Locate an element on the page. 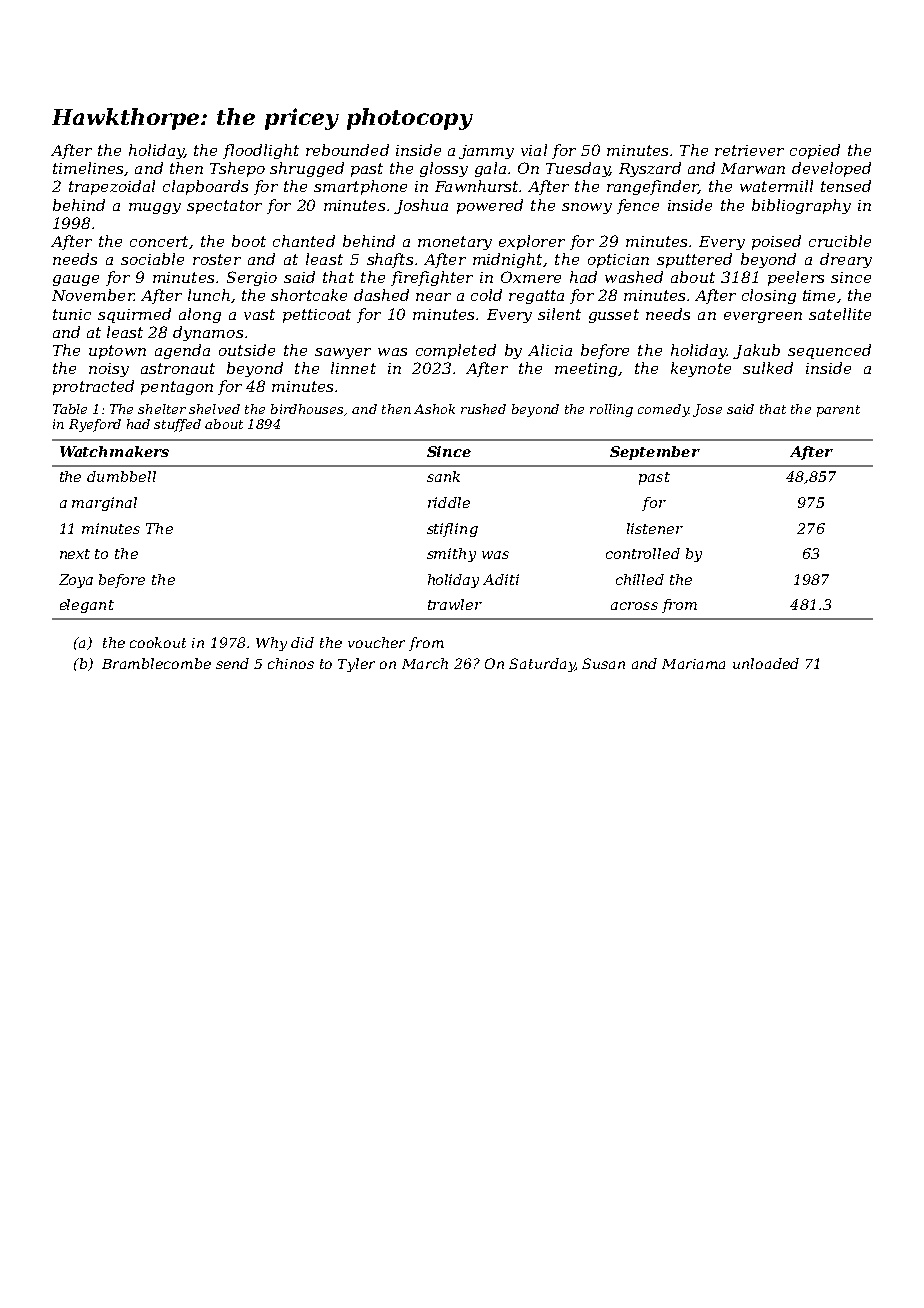 The image size is (924, 1308). Ashok is located at coordinates (434, 409).
